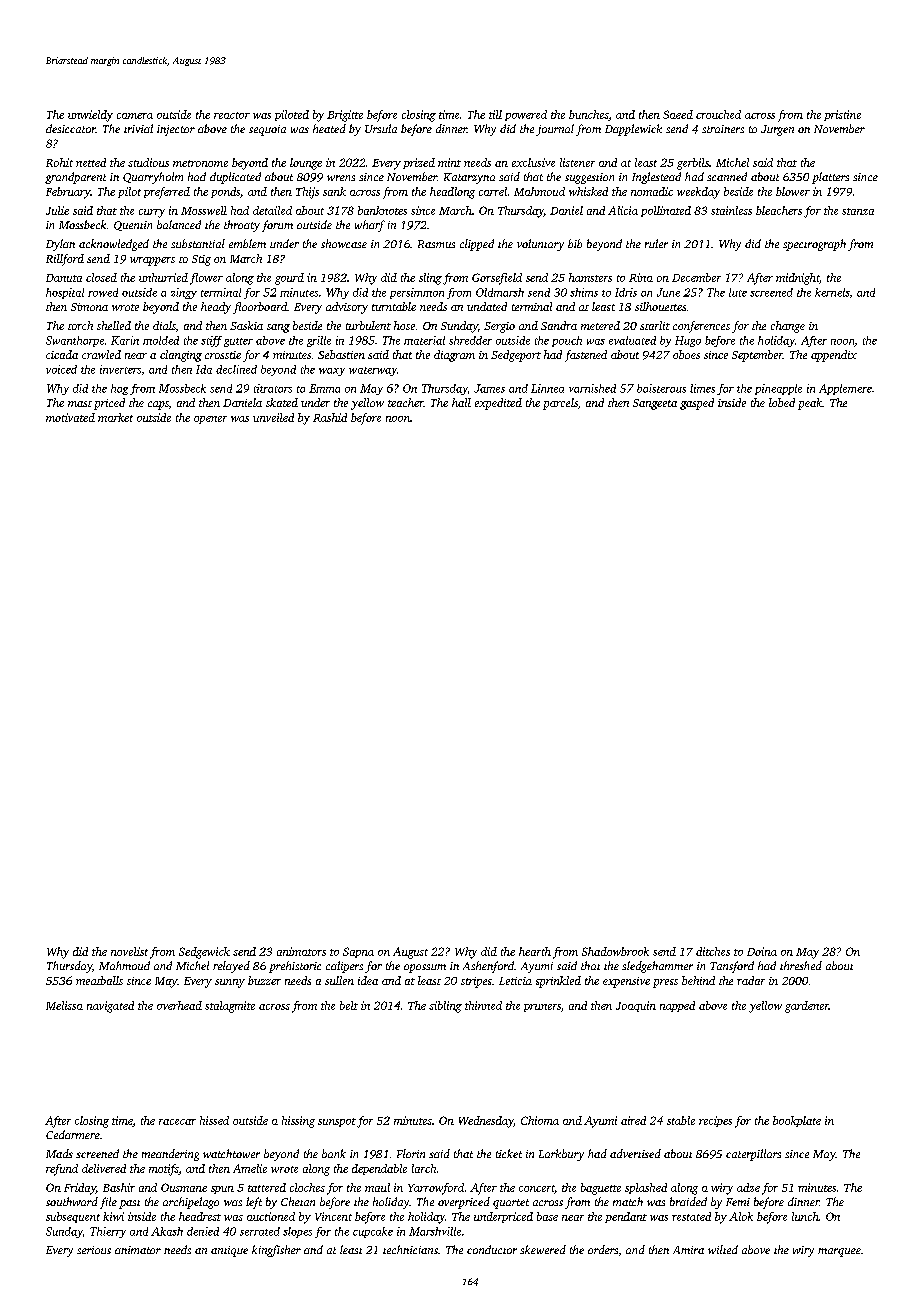  I want to click on pristine, so click(842, 115).
